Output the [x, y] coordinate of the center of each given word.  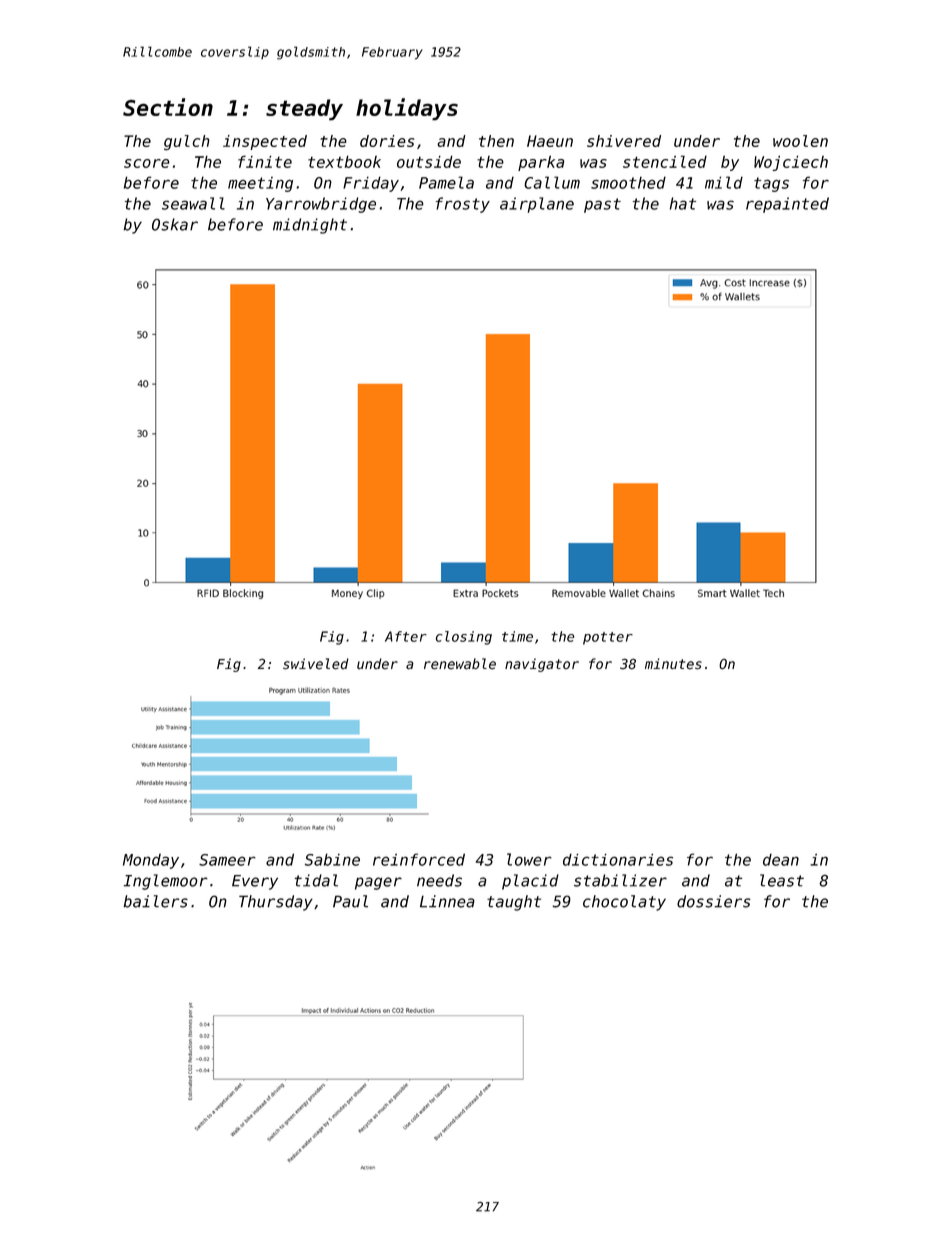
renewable [460, 664]
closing [464, 638]
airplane [537, 205]
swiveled [316, 664]
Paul [350, 901]
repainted [787, 205]
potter [608, 638]
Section [168, 107]
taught [514, 903]
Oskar [175, 224]
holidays [407, 109]
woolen [800, 141]
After [406, 636]
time [517, 636]
